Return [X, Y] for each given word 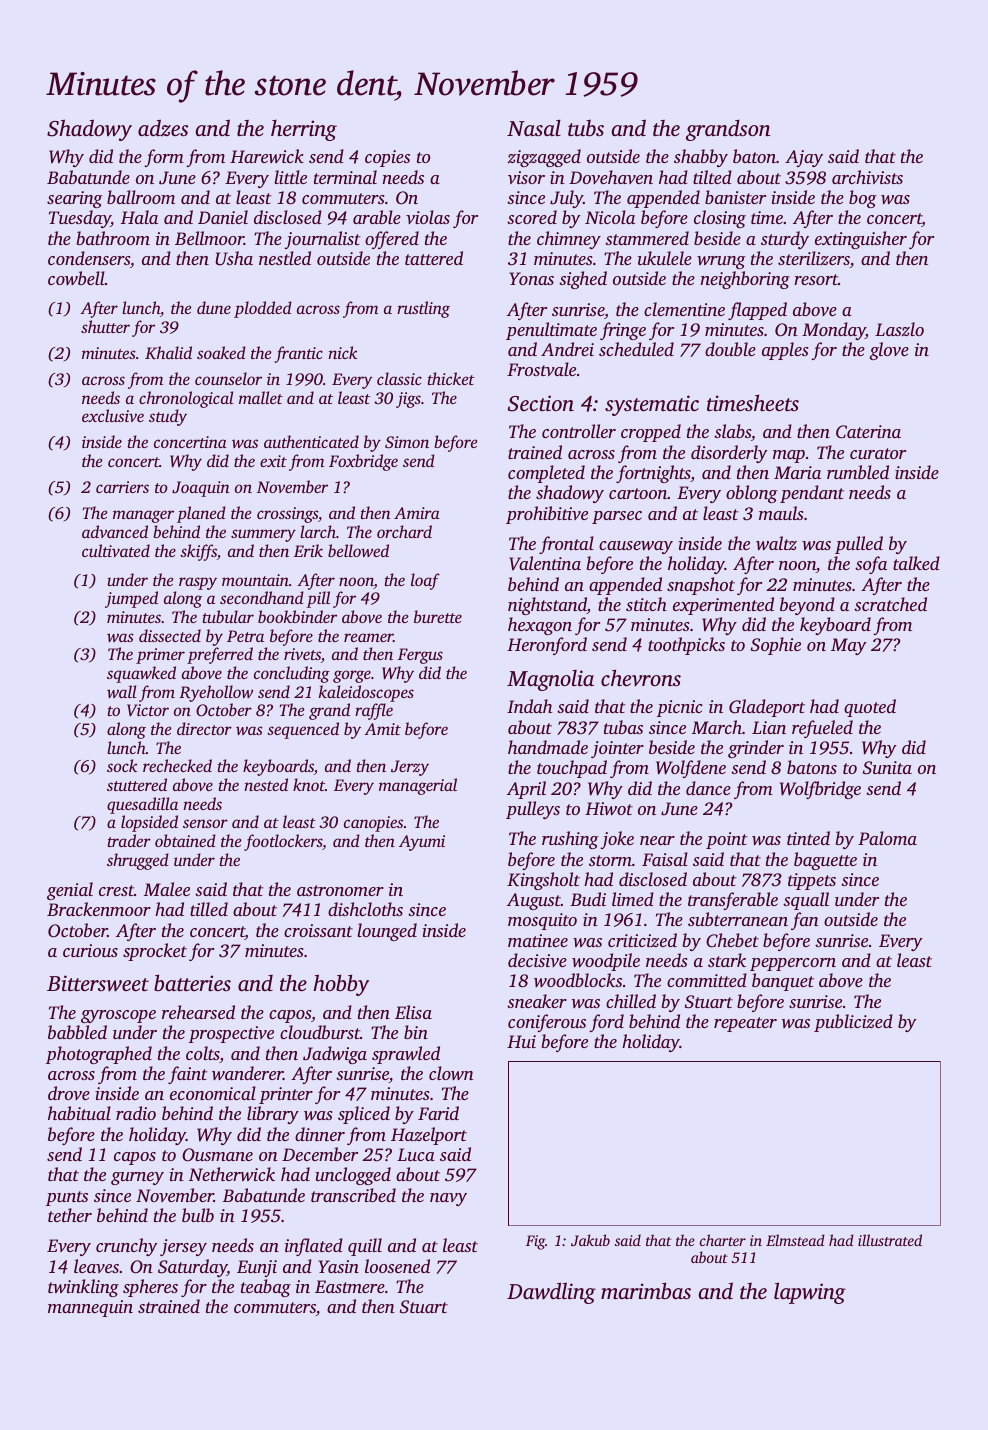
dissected [170, 635]
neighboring [745, 280]
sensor [205, 823]
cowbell [76, 278]
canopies [373, 824]
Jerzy [410, 768]
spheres [150, 1288]
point [727, 840]
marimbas [646, 1290]
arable [377, 217]
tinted [808, 838]
